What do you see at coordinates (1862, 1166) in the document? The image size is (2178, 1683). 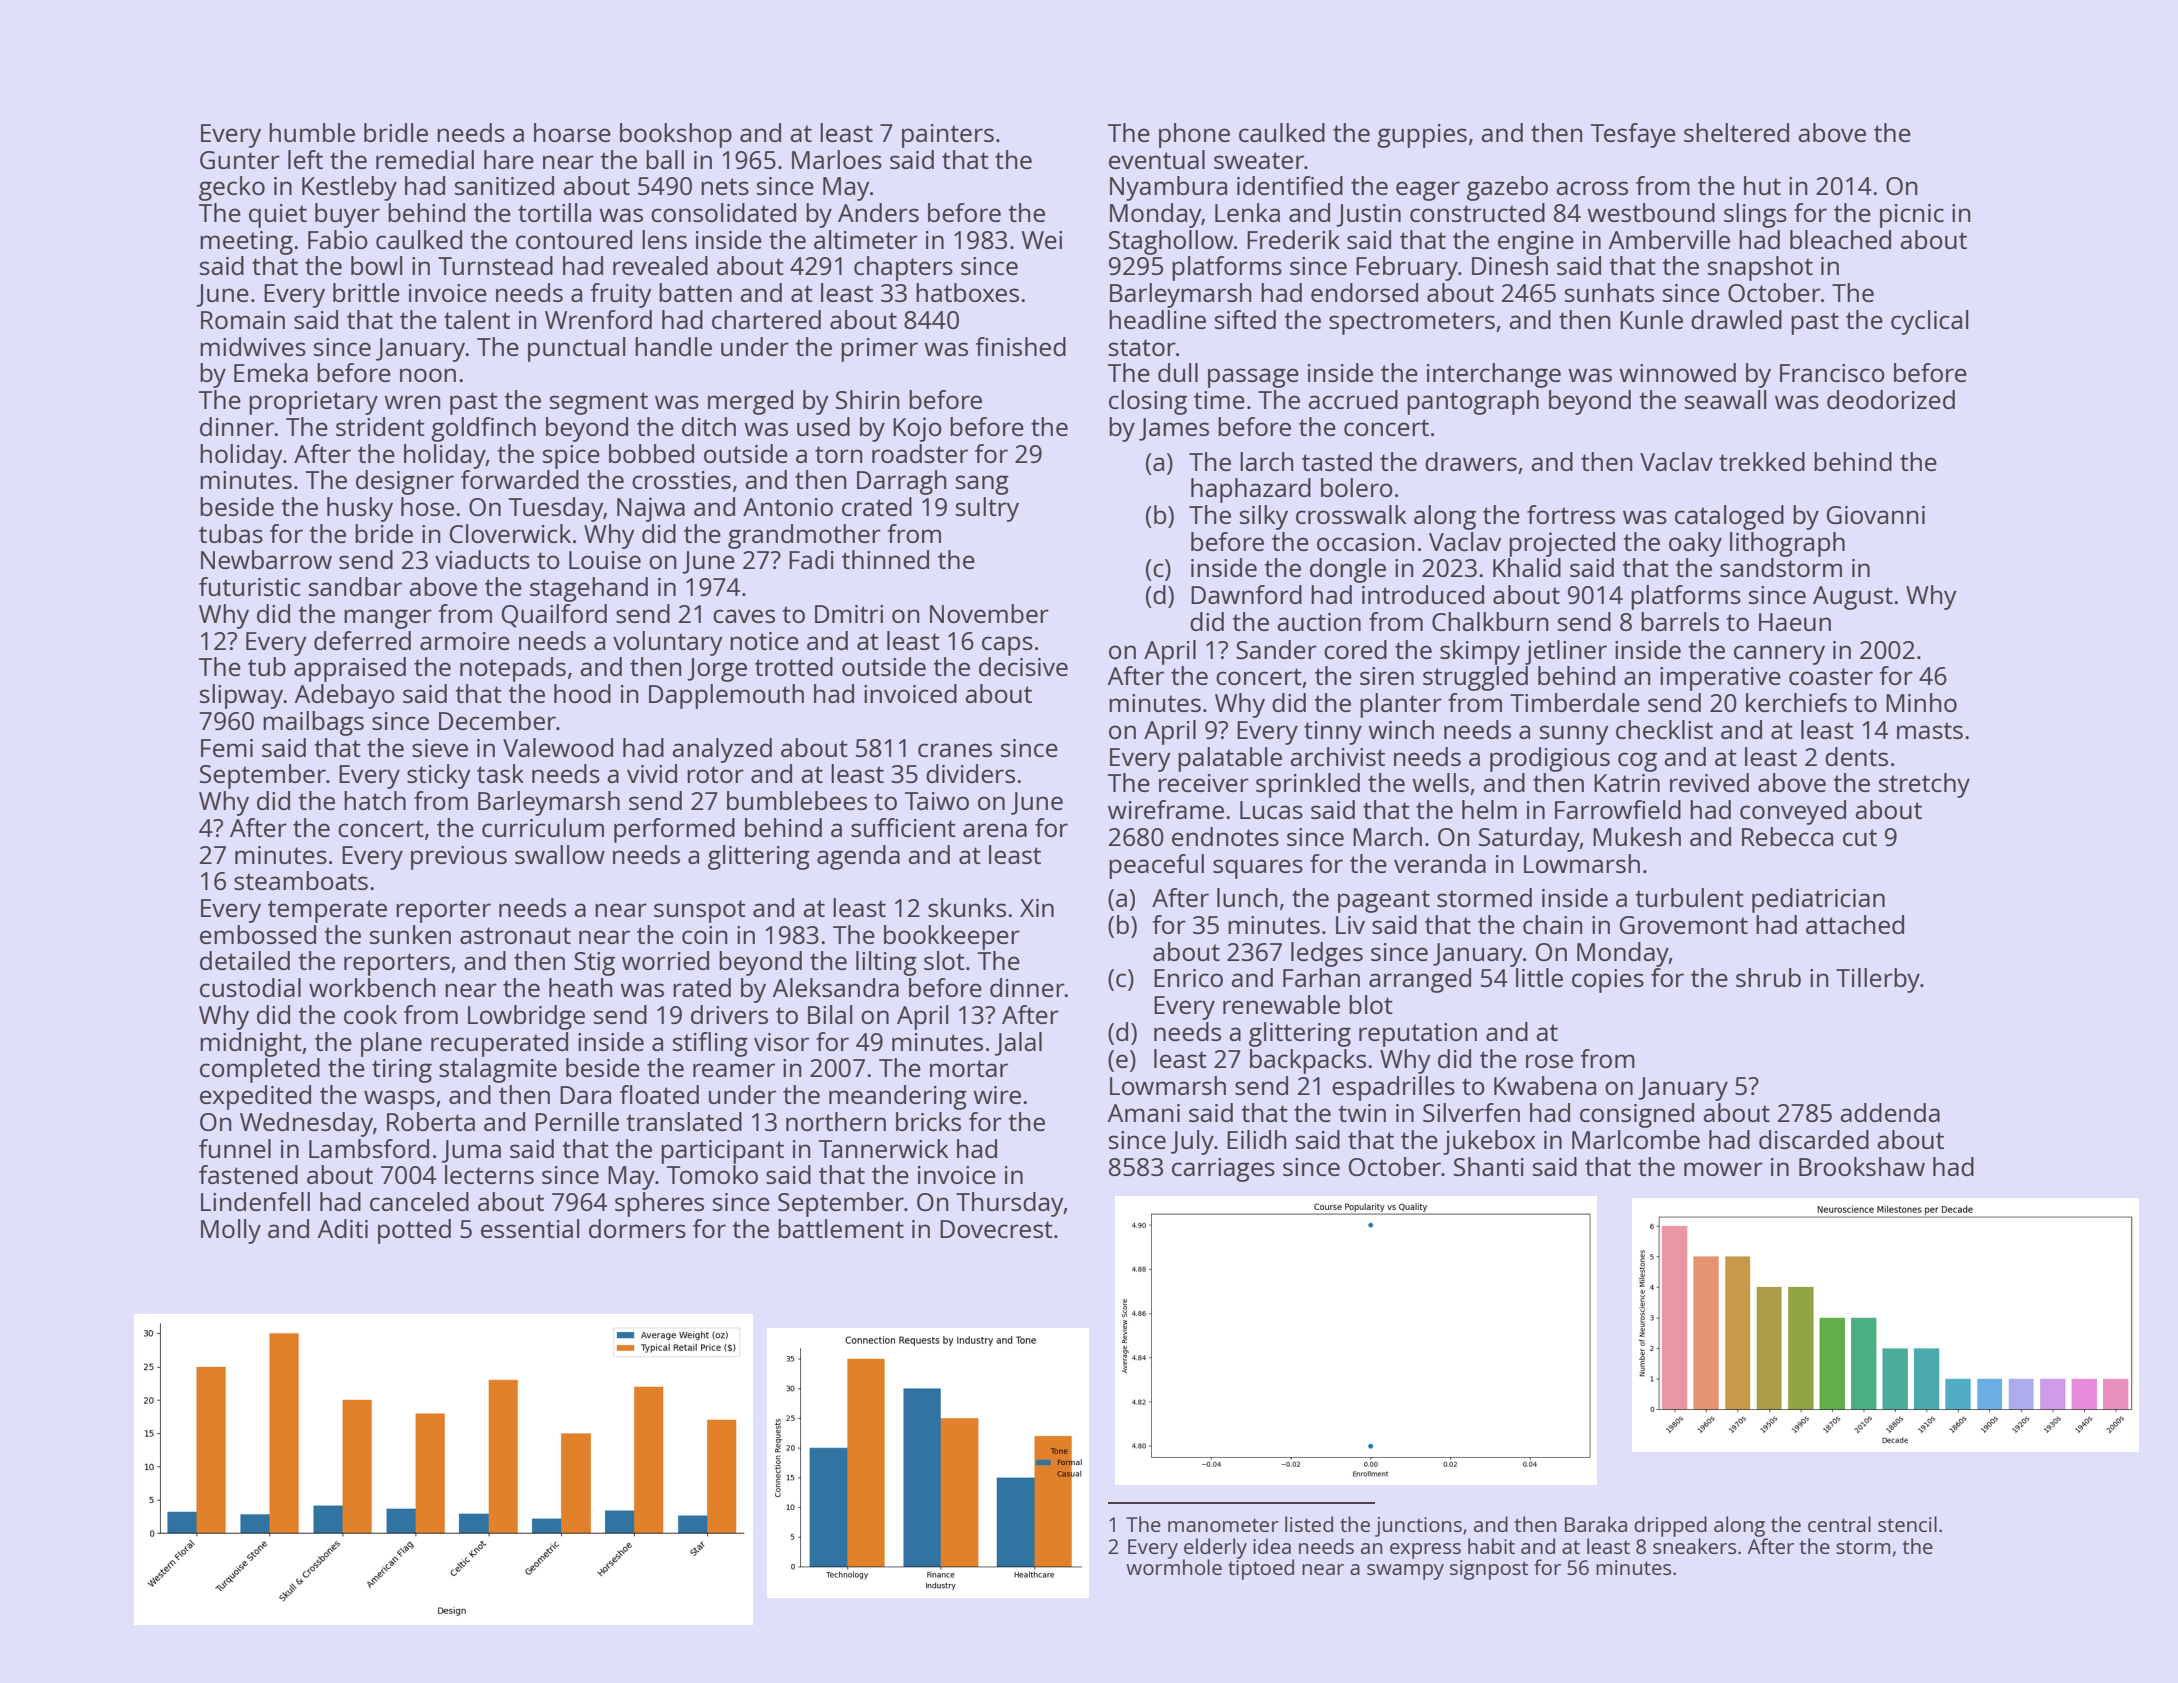 I see `Brookshaw` at bounding box center [1862, 1166].
